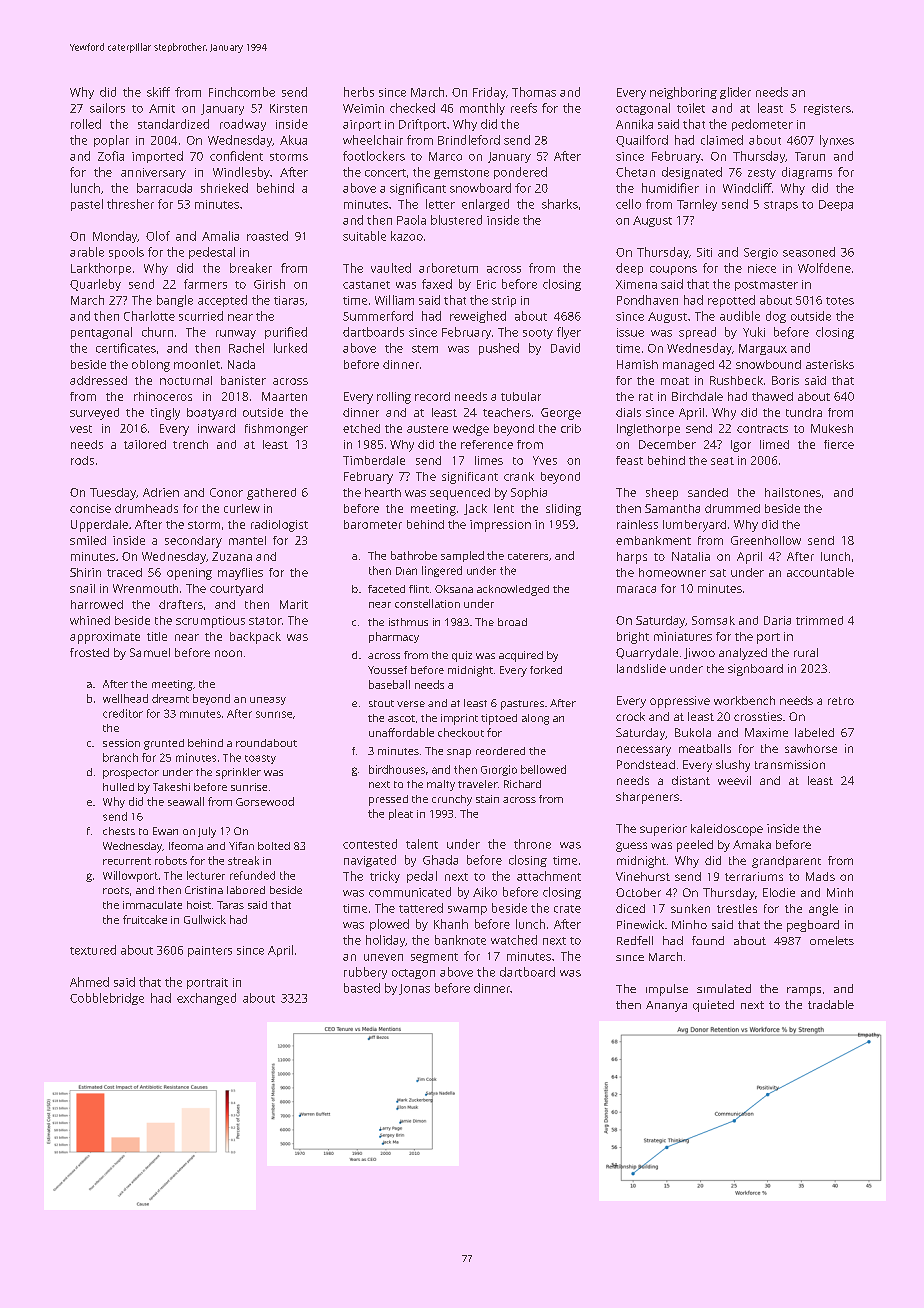 The height and width of the screenshot is (1308, 924). I want to click on Cobblebridge, so click(107, 999).
